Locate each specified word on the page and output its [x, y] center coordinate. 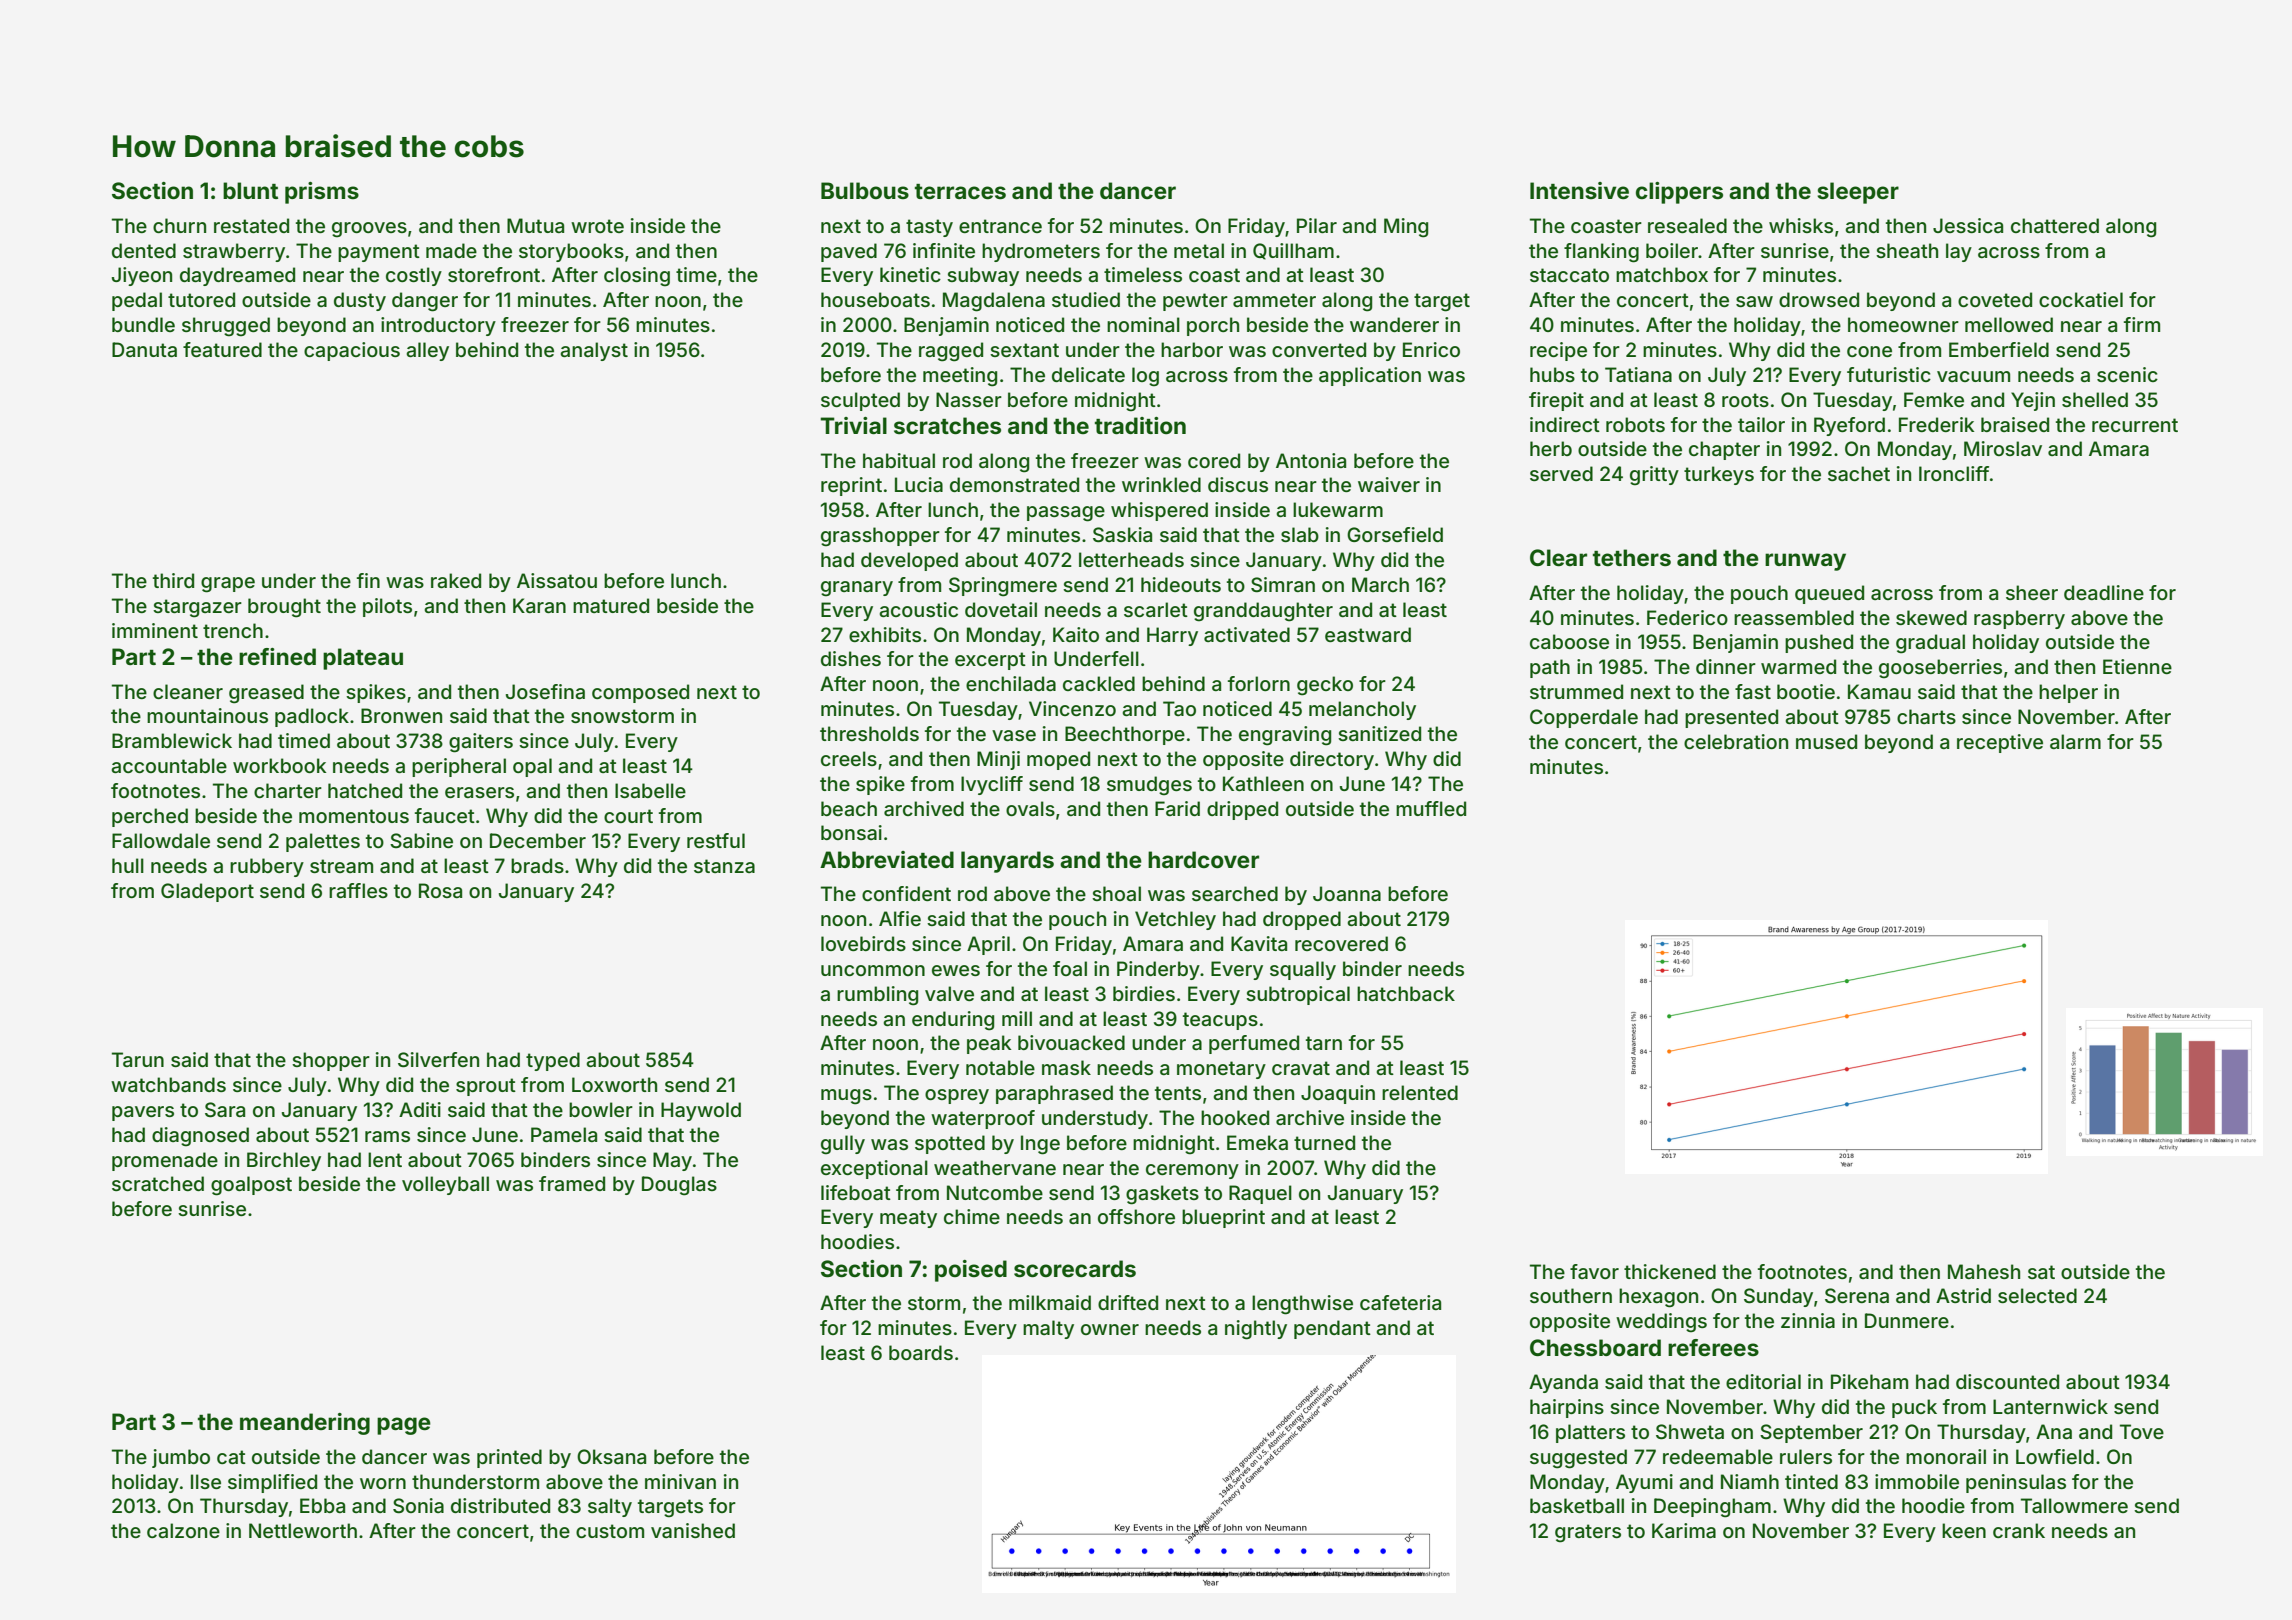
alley [427, 351]
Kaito [1076, 634]
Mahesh [1984, 1271]
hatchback [1406, 993]
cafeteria [1400, 1302]
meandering [305, 1424]
